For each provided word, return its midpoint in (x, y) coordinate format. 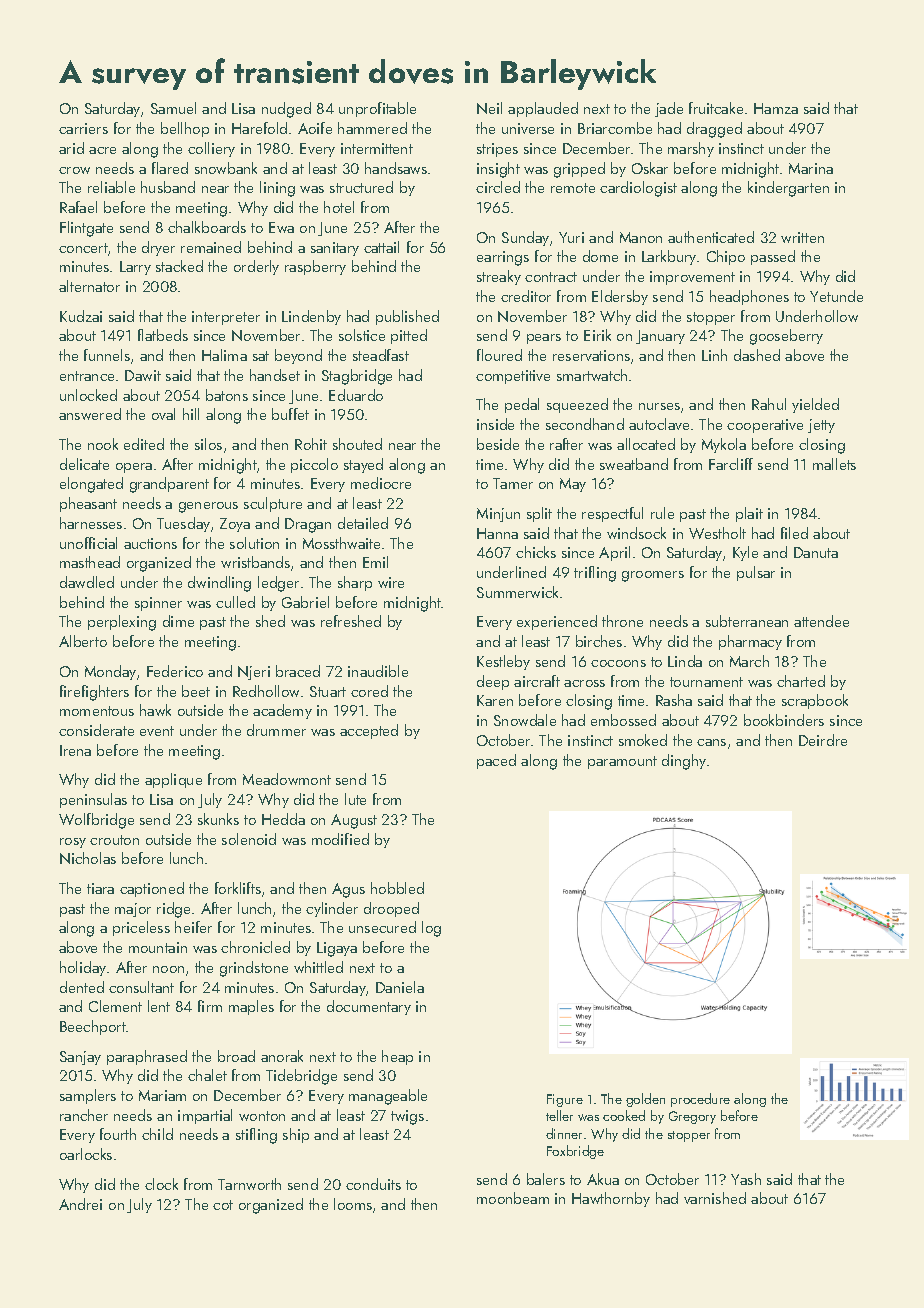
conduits (373, 1184)
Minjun (498, 515)
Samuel (173, 108)
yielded (815, 405)
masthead (90, 562)
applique (173, 780)
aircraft (537, 681)
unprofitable (377, 109)
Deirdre (823, 740)
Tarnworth (249, 1184)
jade (669, 109)
